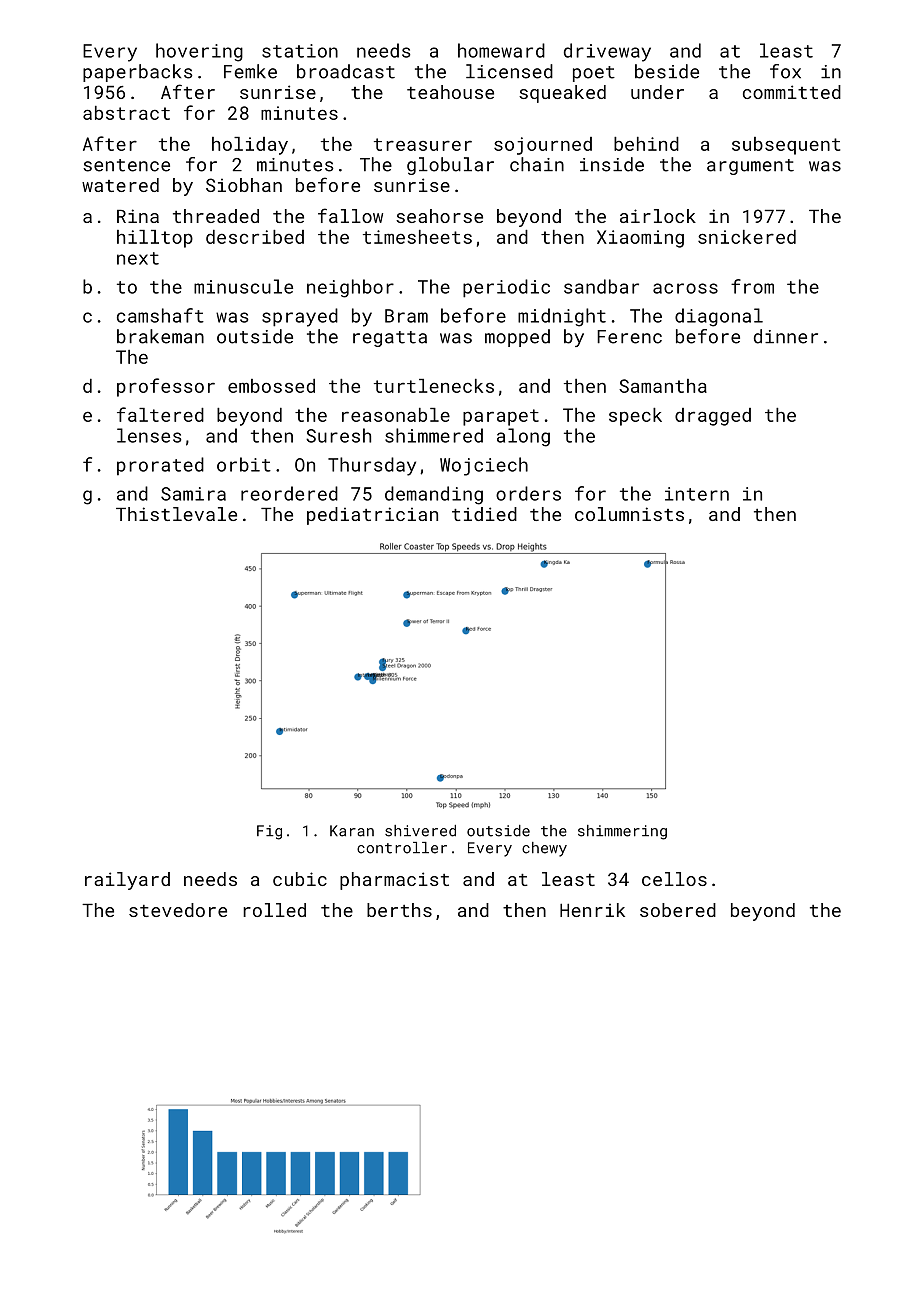 This screenshot has height=1308, width=924. Describe the element at coordinates (674, 879) in the screenshot. I see `cellos` at that location.
